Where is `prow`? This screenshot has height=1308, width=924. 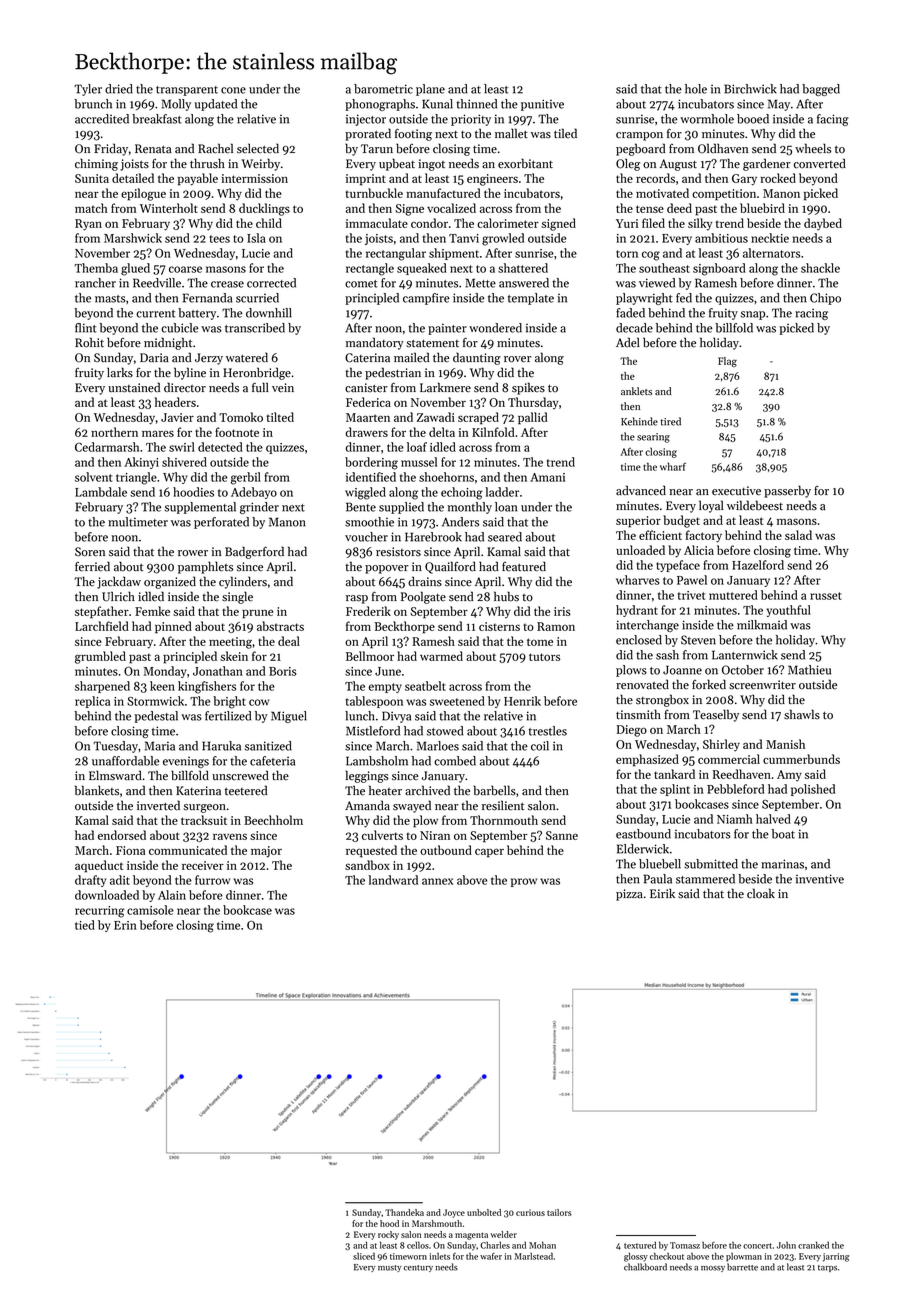
prow is located at coordinates (524, 882).
